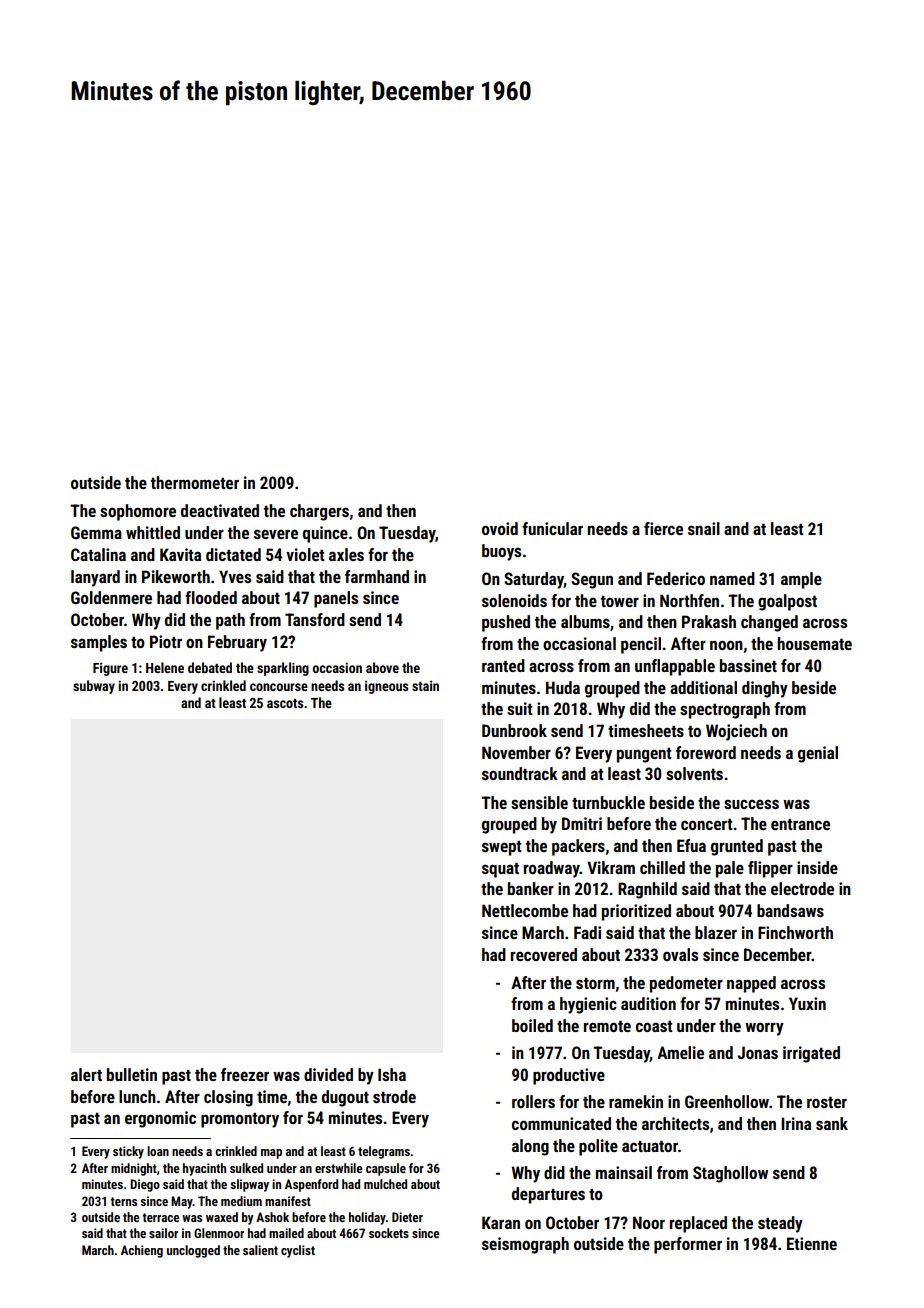 The width and height of the screenshot is (924, 1308). I want to click on subway, so click(94, 687).
